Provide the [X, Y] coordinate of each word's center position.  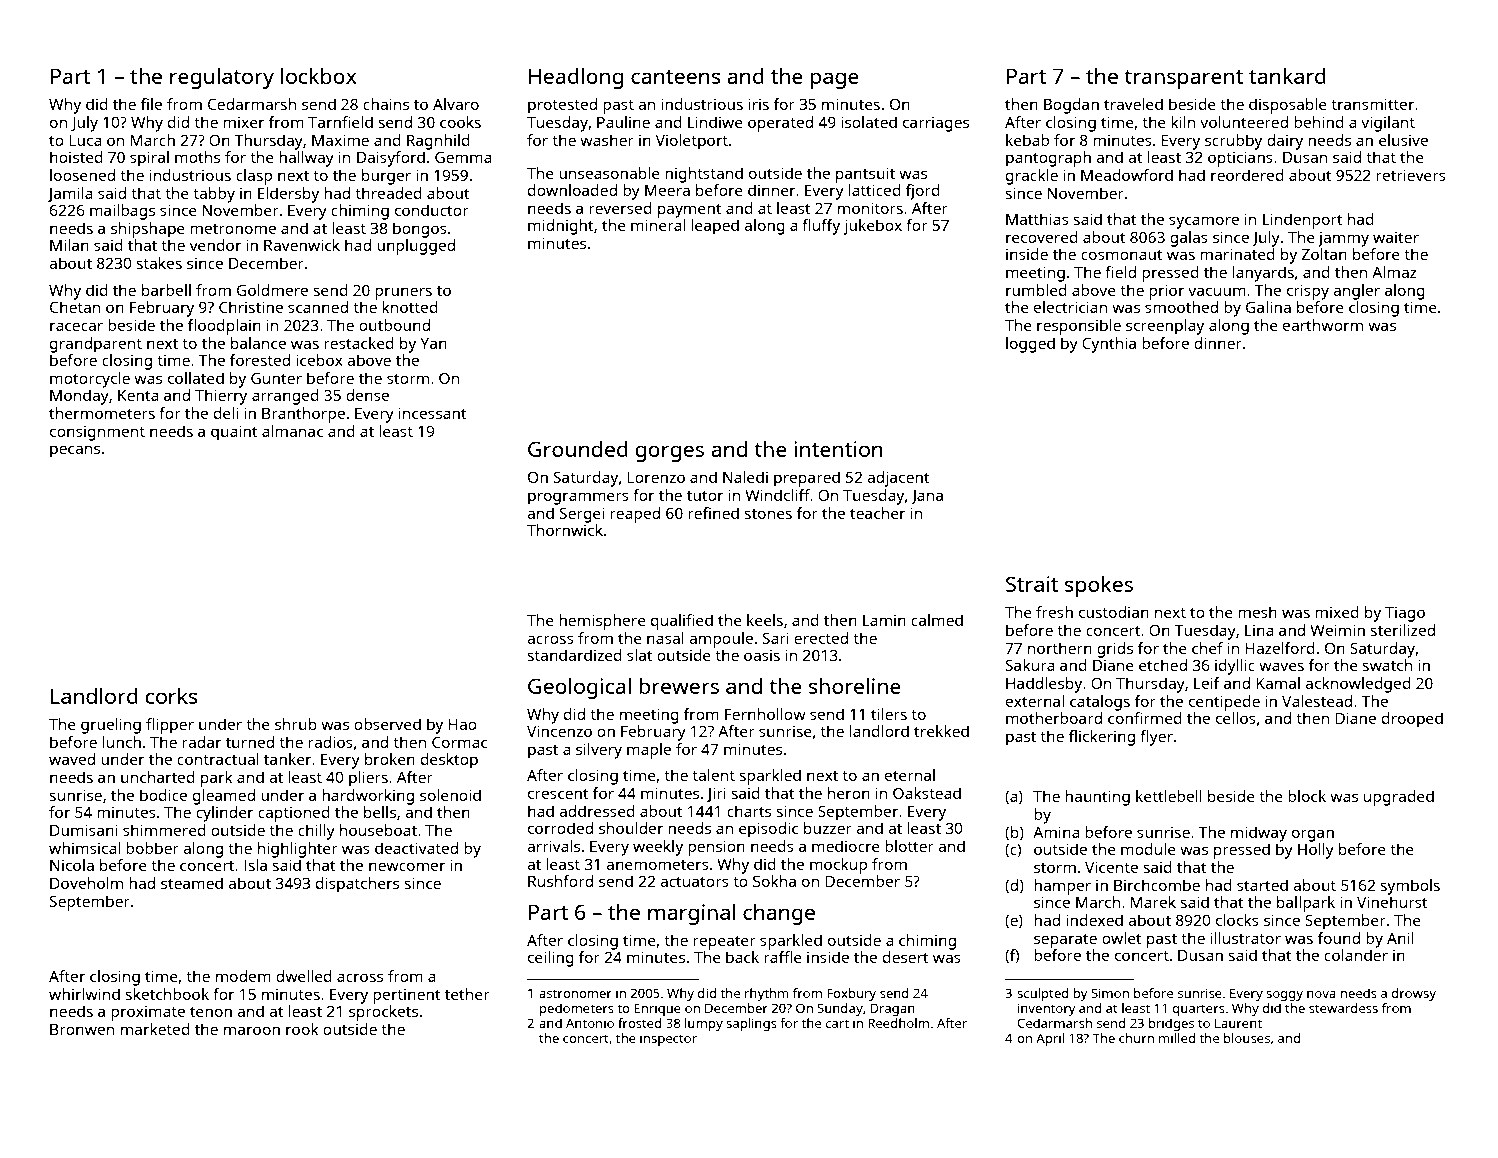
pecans [75, 451]
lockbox [319, 75]
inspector [668, 1039]
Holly [1316, 851]
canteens [676, 77]
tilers [889, 714]
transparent [1183, 79]
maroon [252, 1030]
